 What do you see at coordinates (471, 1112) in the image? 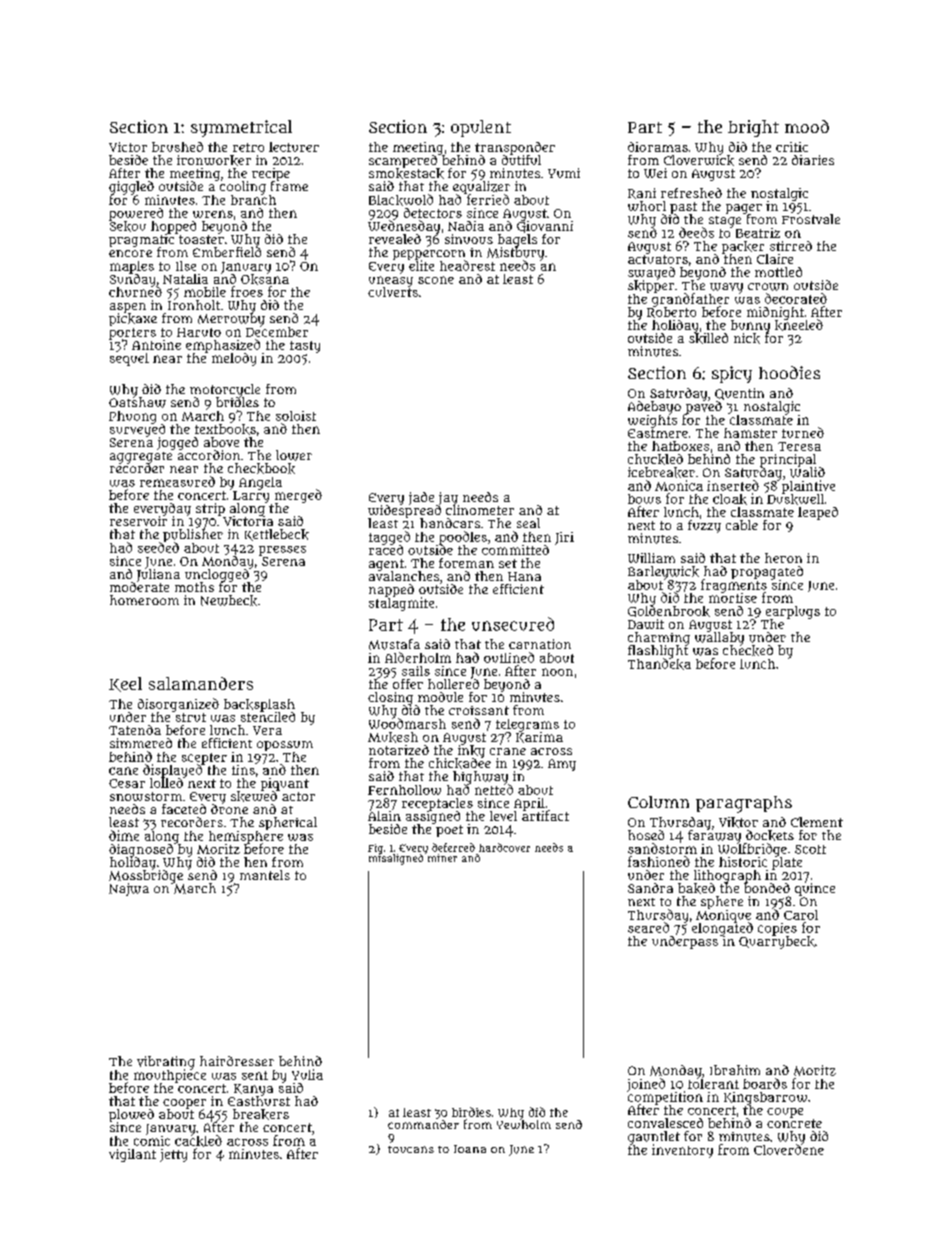
I see `birdies` at bounding box center [471, 1112].
